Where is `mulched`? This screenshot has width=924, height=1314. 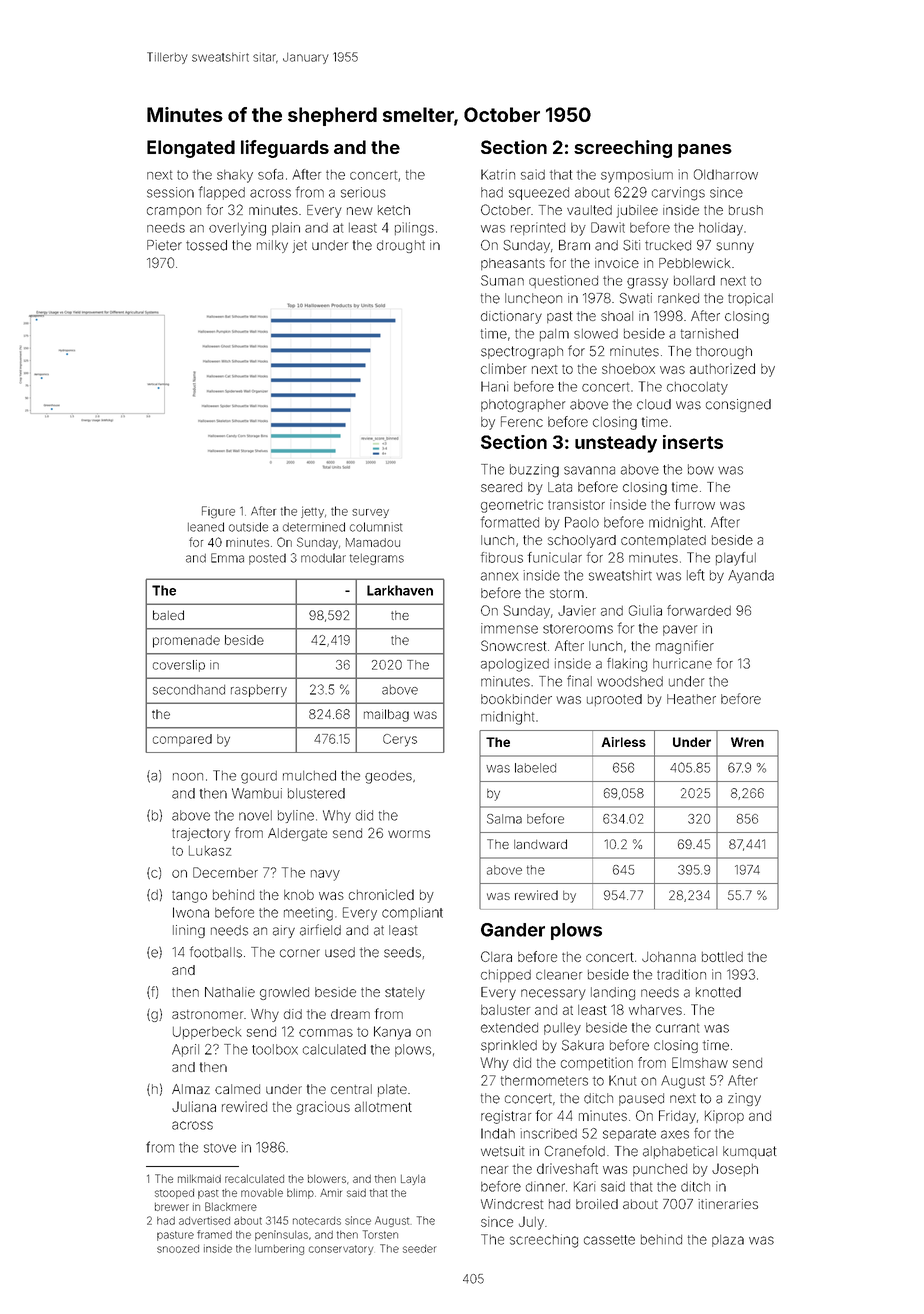 mulched is located at coordinates (309, 775).
